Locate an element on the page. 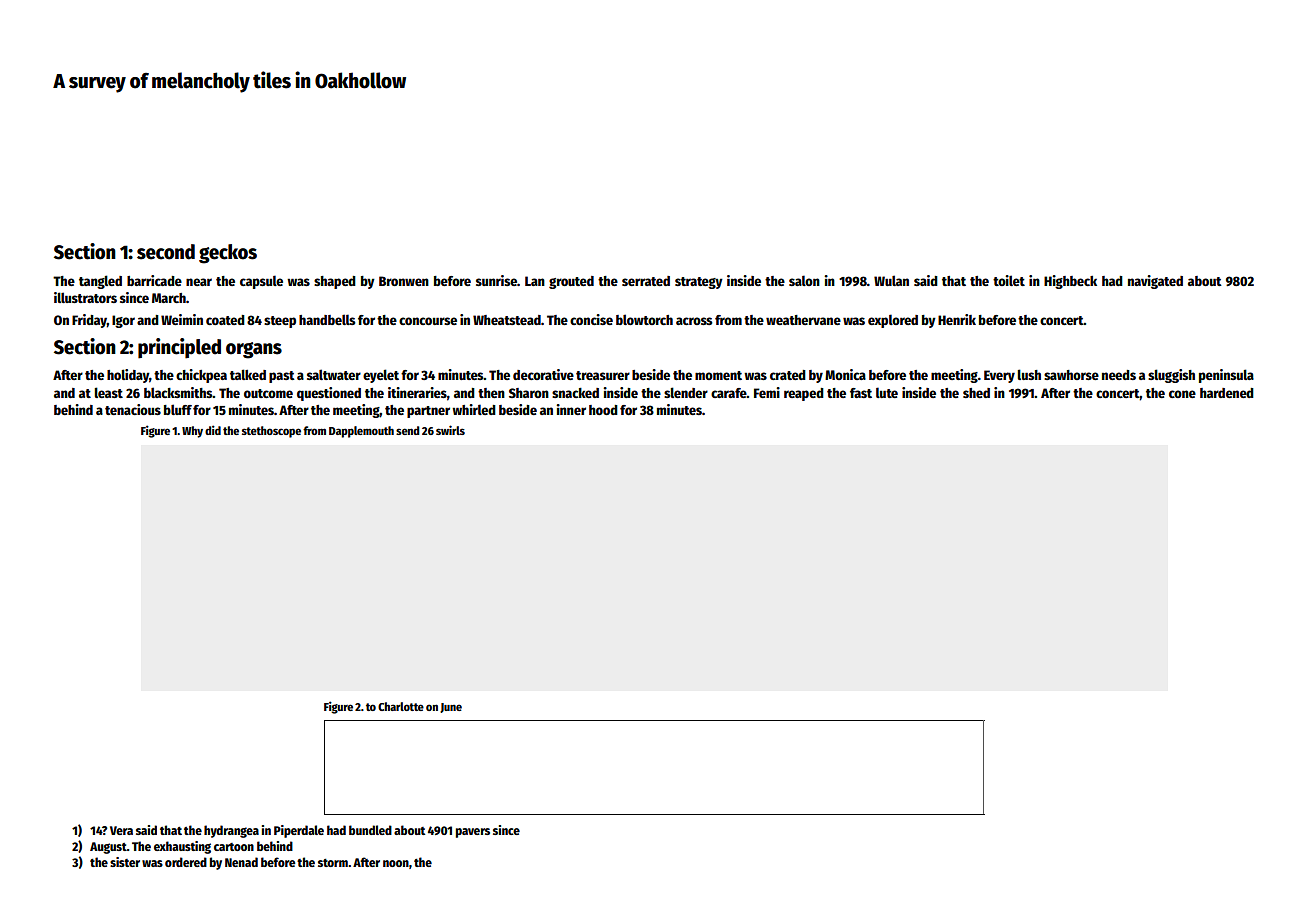  Charlotte is located at coordinates (401, 706).
